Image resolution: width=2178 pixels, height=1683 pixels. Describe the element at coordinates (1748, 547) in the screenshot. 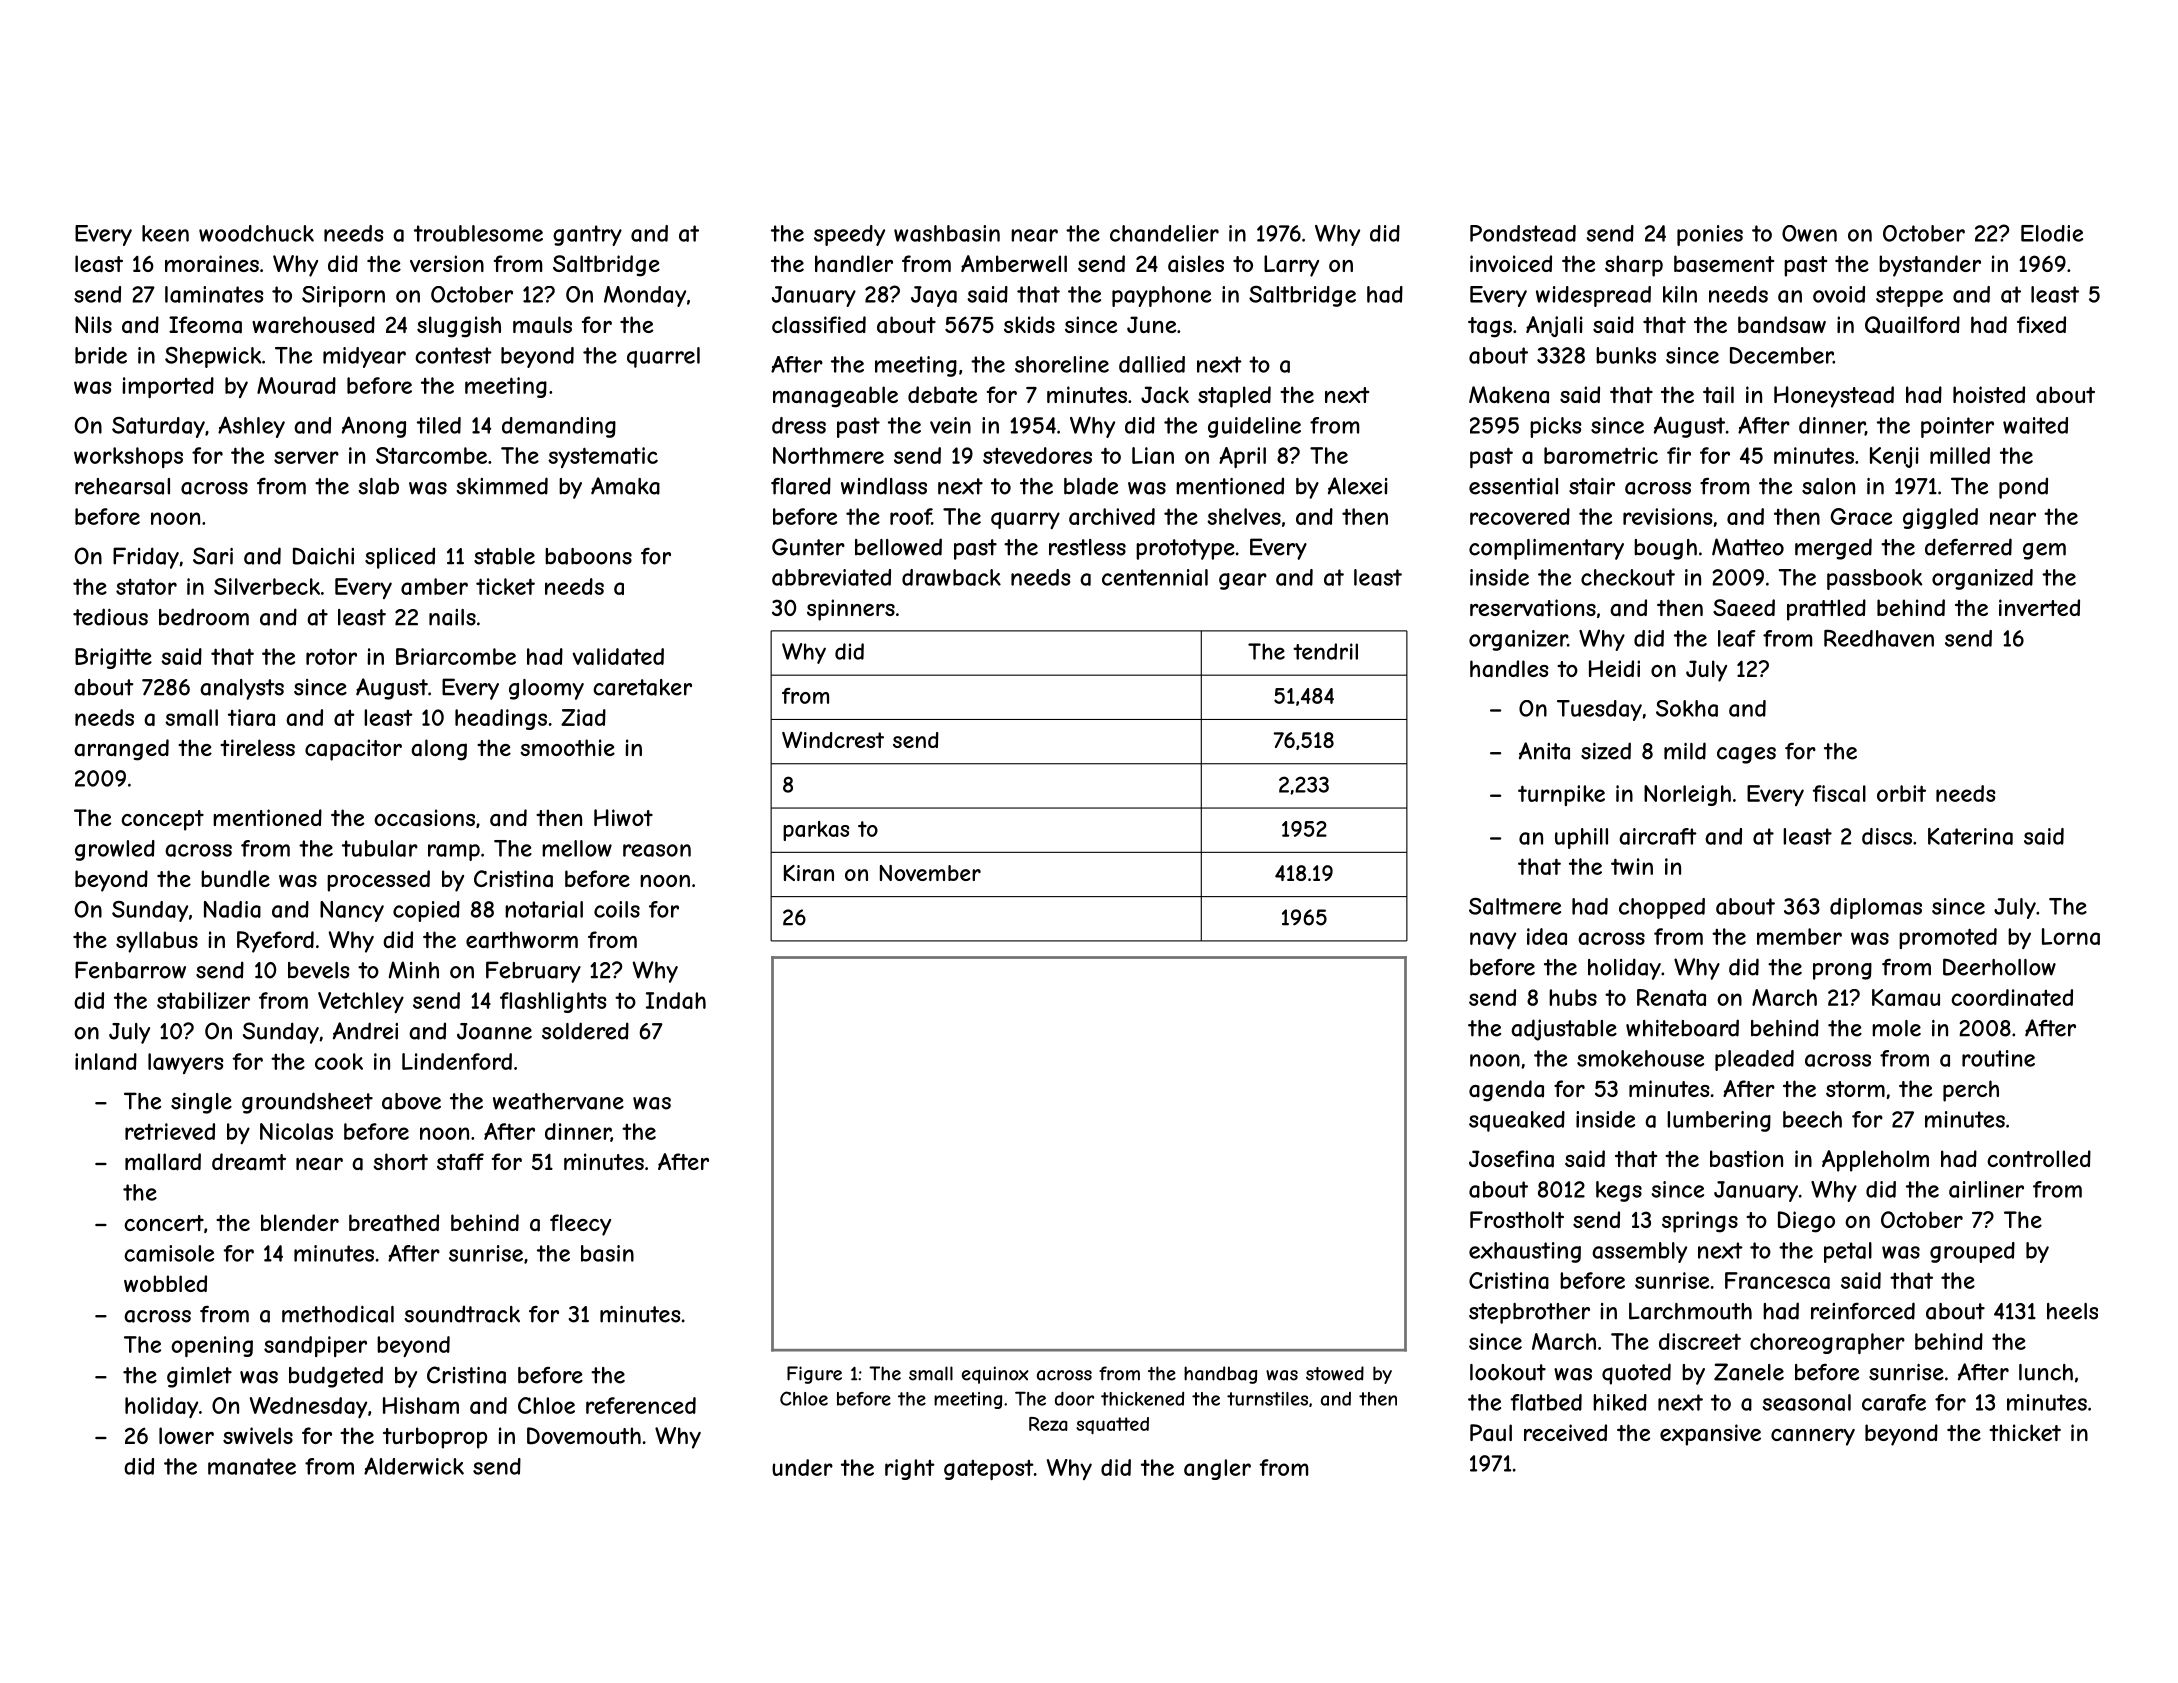

I see `Matteo` at that location.
